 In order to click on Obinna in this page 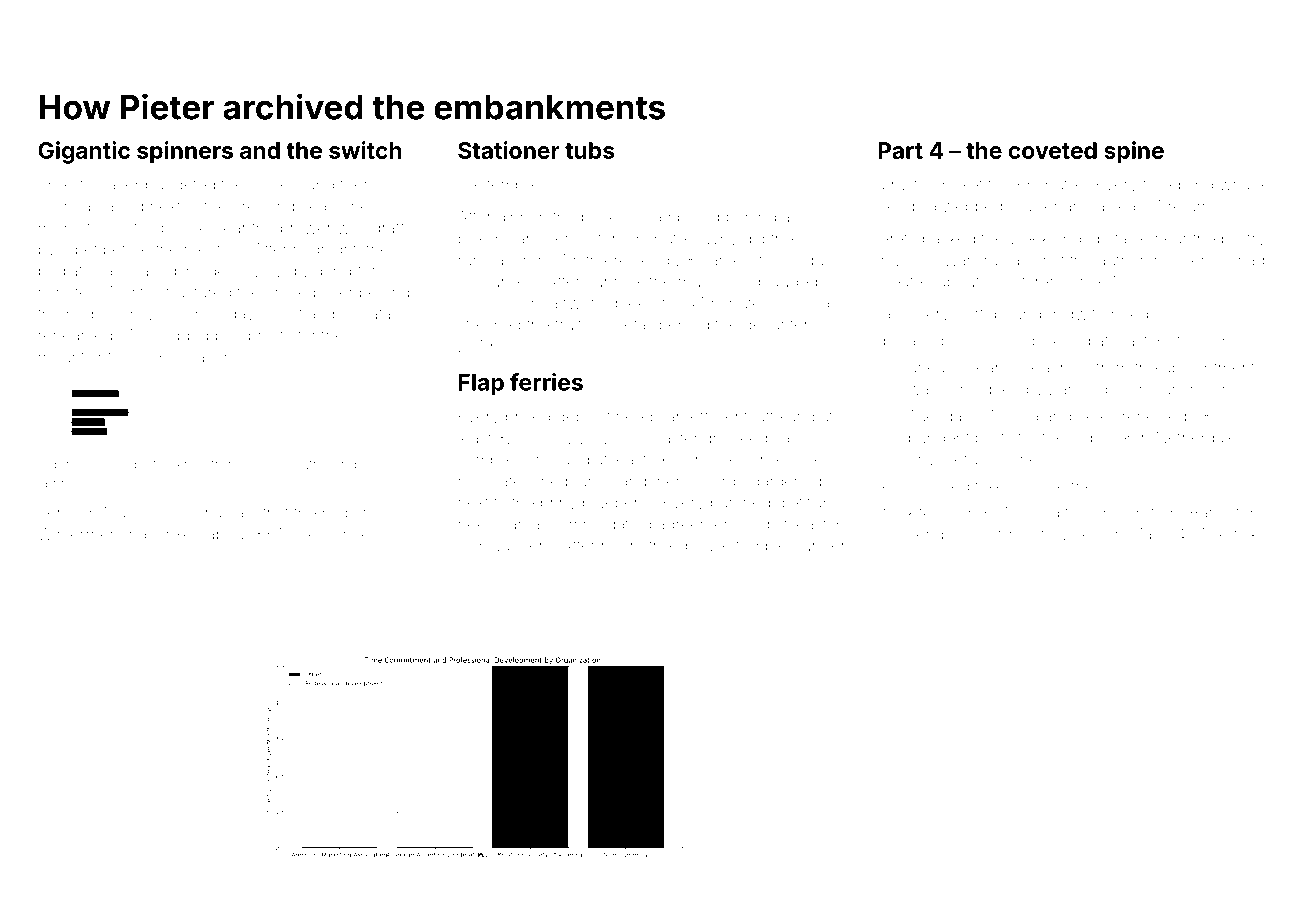, I will do `click(64, 205)`.
